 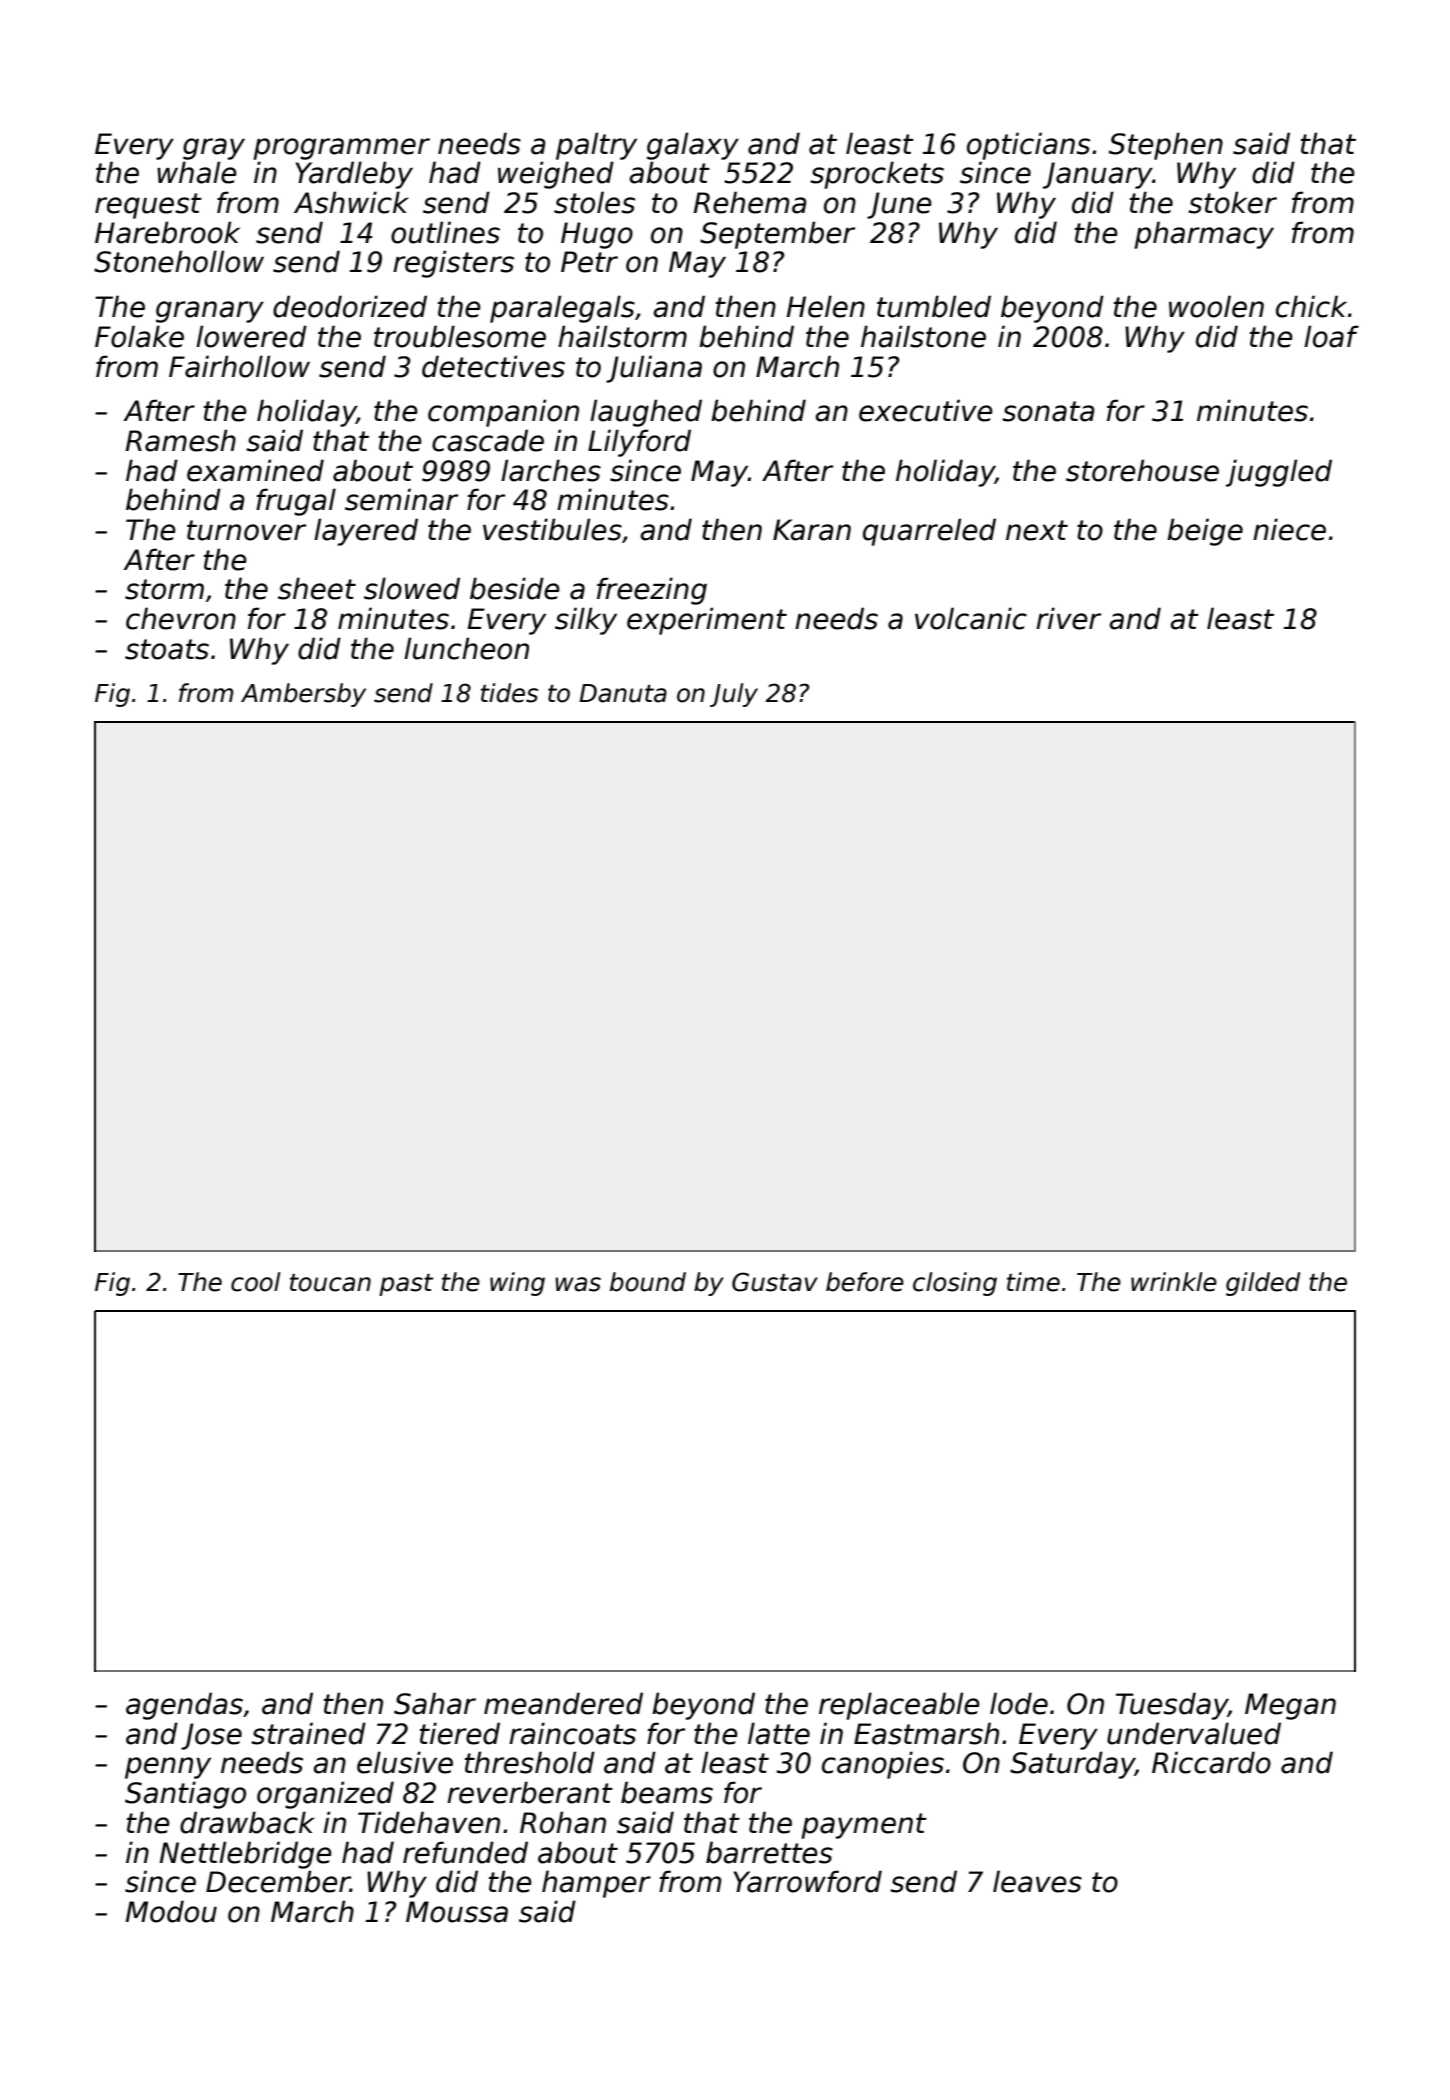 I want to click on juggled, so click(x=1279, y=473).
